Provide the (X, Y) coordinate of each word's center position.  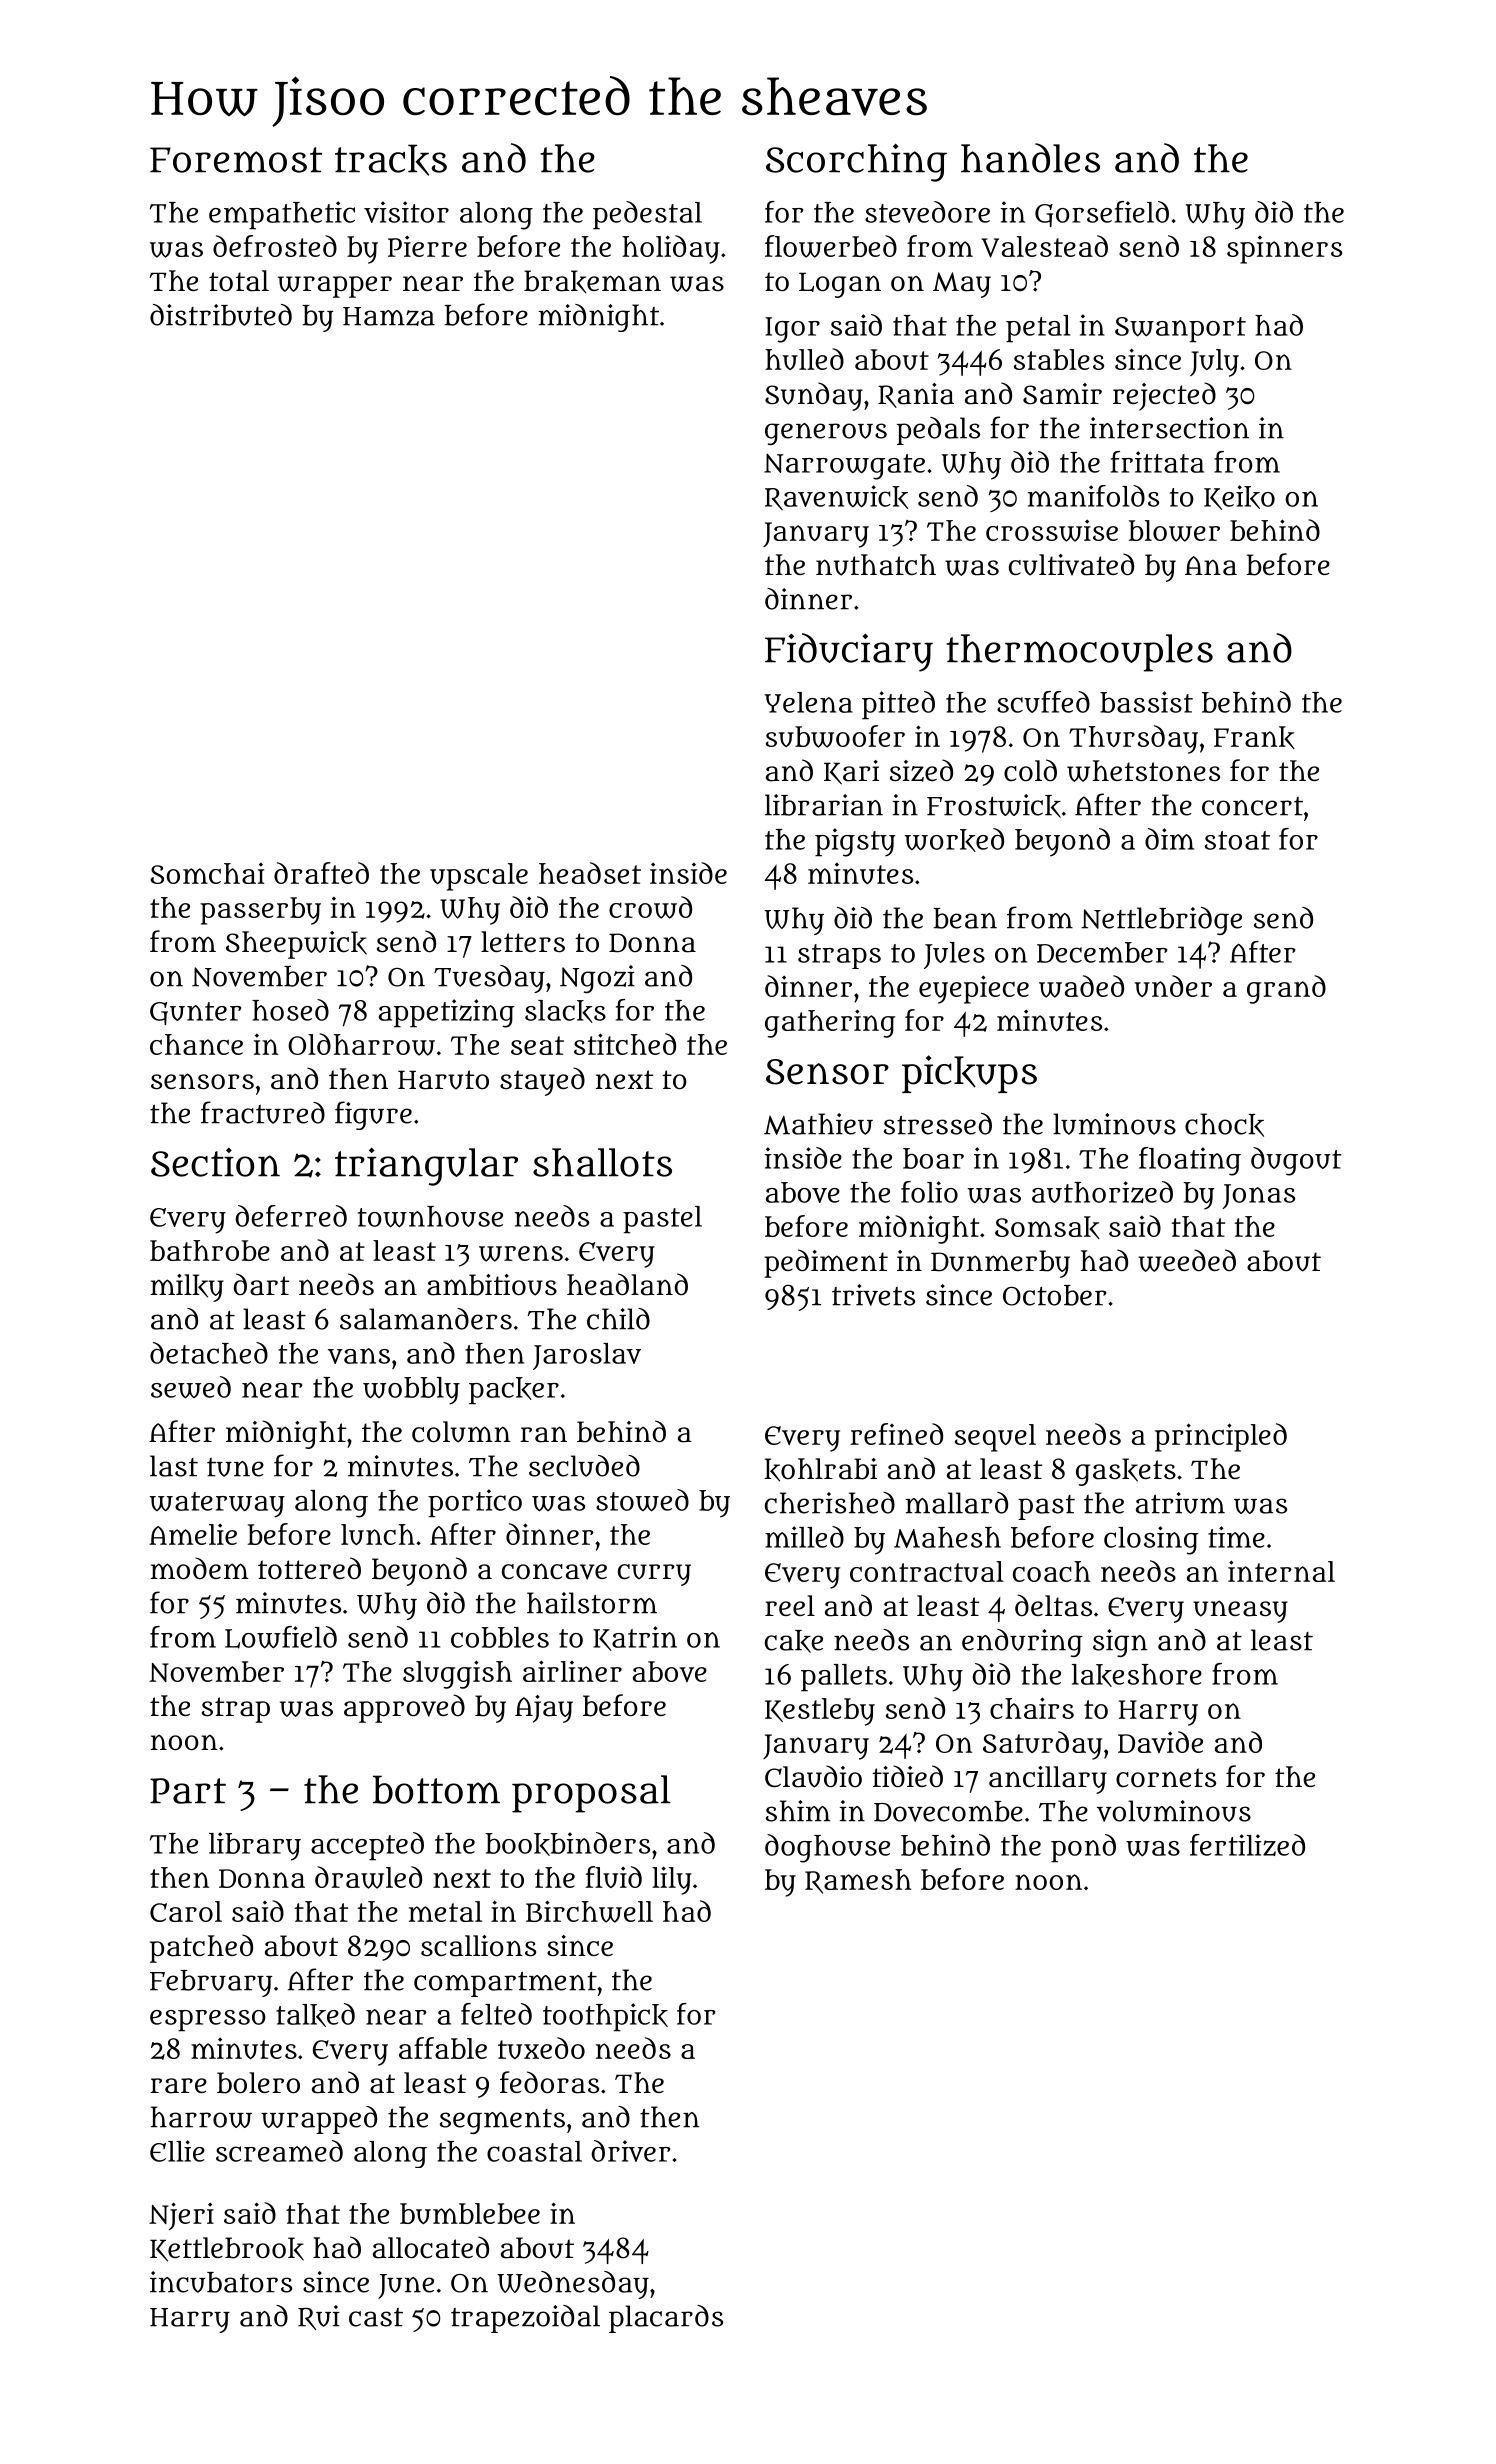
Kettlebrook (227, 2249)
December (1102, 952)
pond (1083, 1848)
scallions (478, 1946)
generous (826, 434)
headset (590, 873)
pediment (826, 1263)
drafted (321, 873)
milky (187, 1288)
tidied (907, 1776)
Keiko (1239, 497)
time (1236, 1537)
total (239, 281)
